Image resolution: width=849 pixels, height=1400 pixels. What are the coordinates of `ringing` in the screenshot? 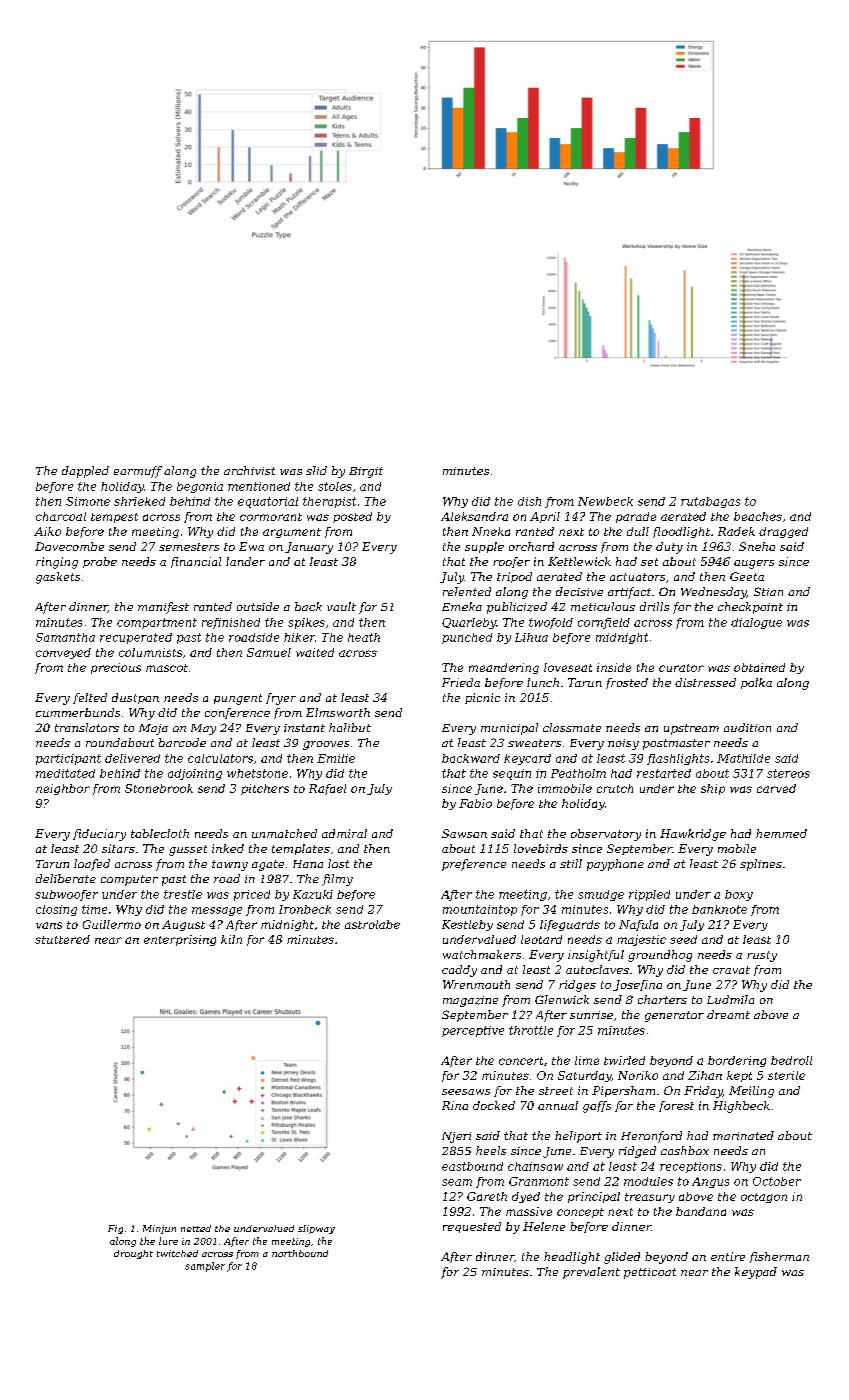 It's located at (57, 563).
